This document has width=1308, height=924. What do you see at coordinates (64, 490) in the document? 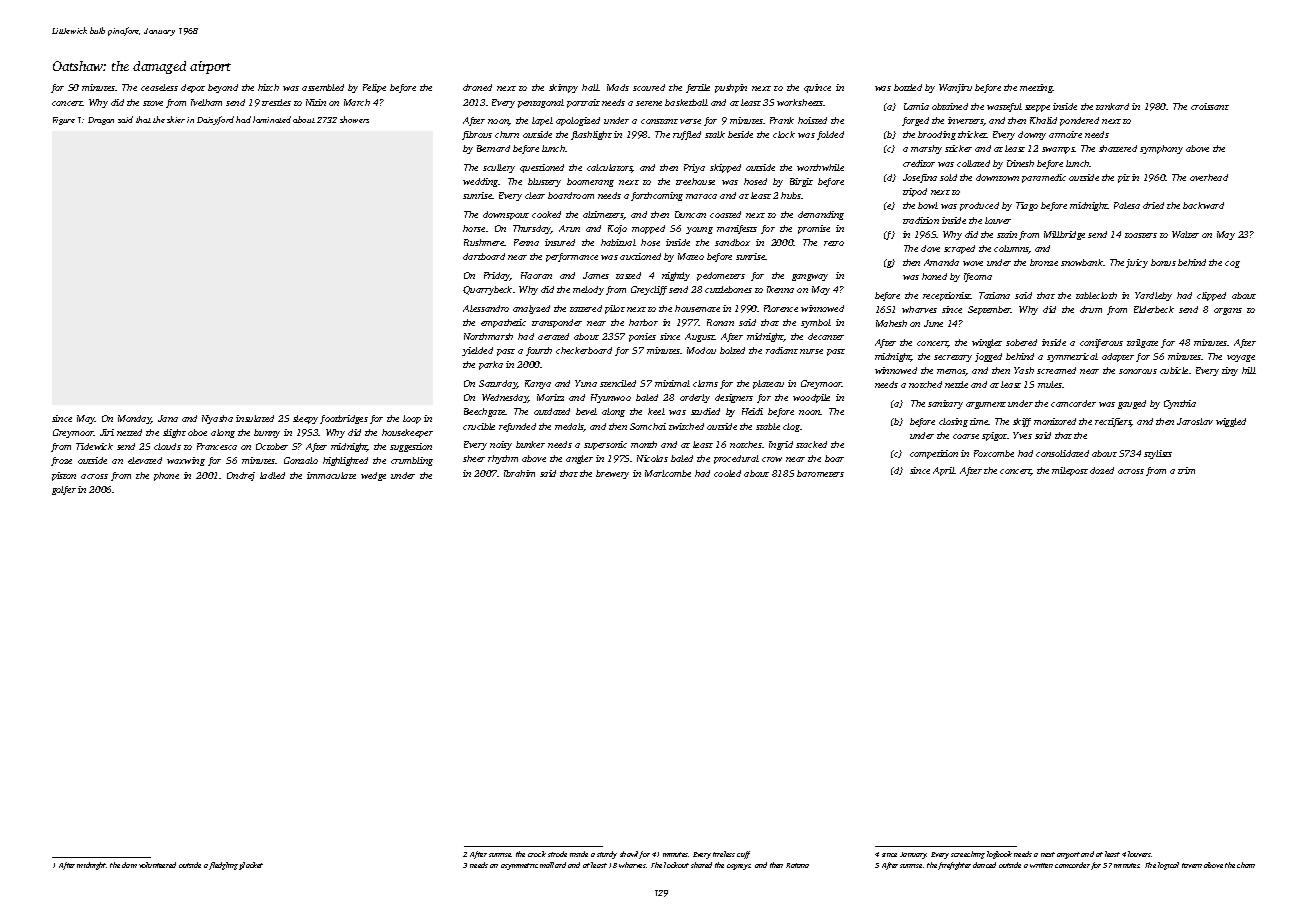
I see `golfer` at bounding box center [64, 490].
